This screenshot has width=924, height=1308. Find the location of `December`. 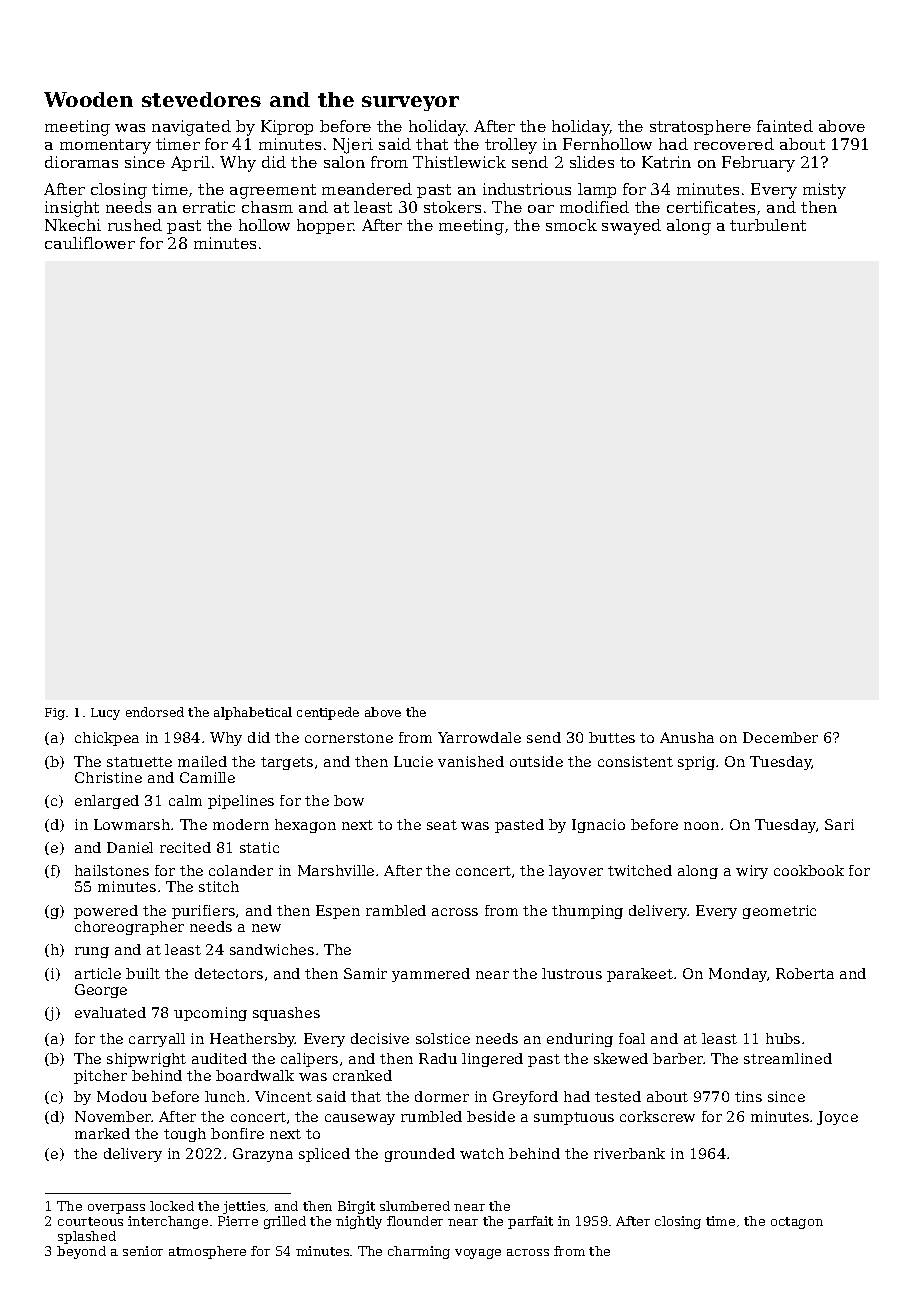

December is located at coordinates (780, 737).
